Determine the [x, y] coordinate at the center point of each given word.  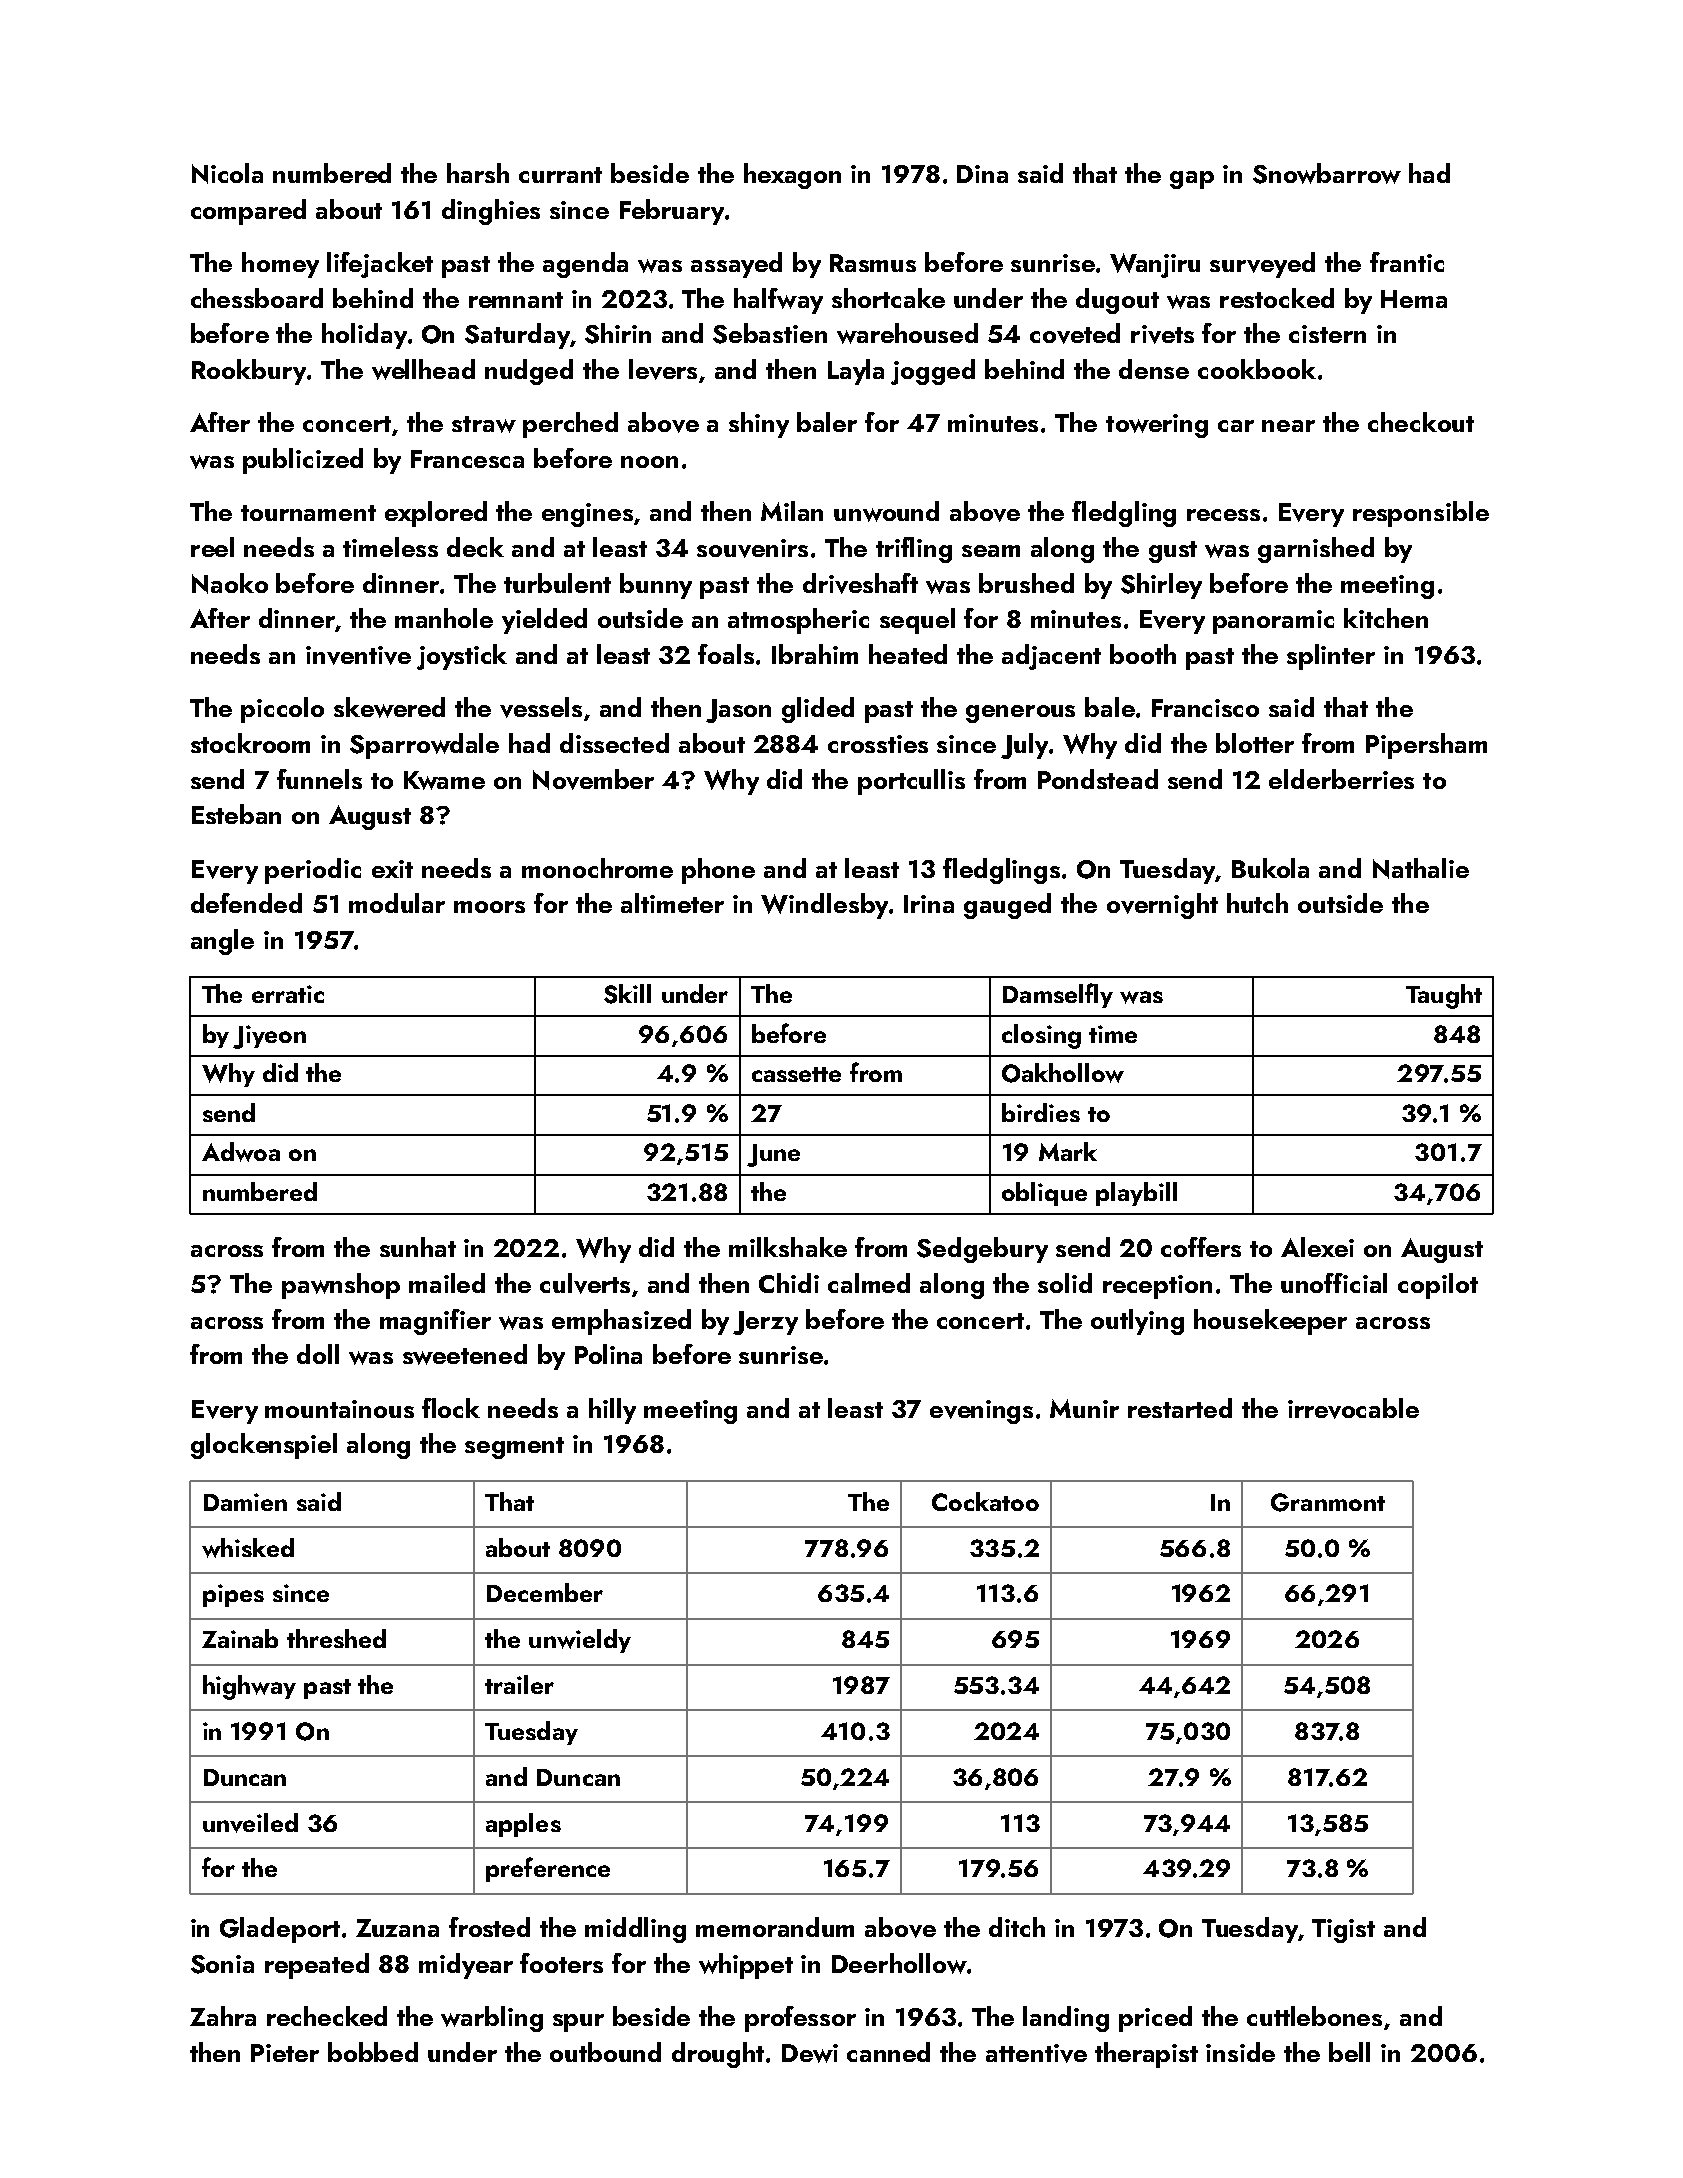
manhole [444, 618]
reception [1157, 1287]
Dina [982, 174]
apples [523, 1825]
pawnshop [341, 1286]
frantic [1407, 262]
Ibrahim [815, 654]
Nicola [227, 173]
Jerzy [765, 1323]
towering [1157, 426]
